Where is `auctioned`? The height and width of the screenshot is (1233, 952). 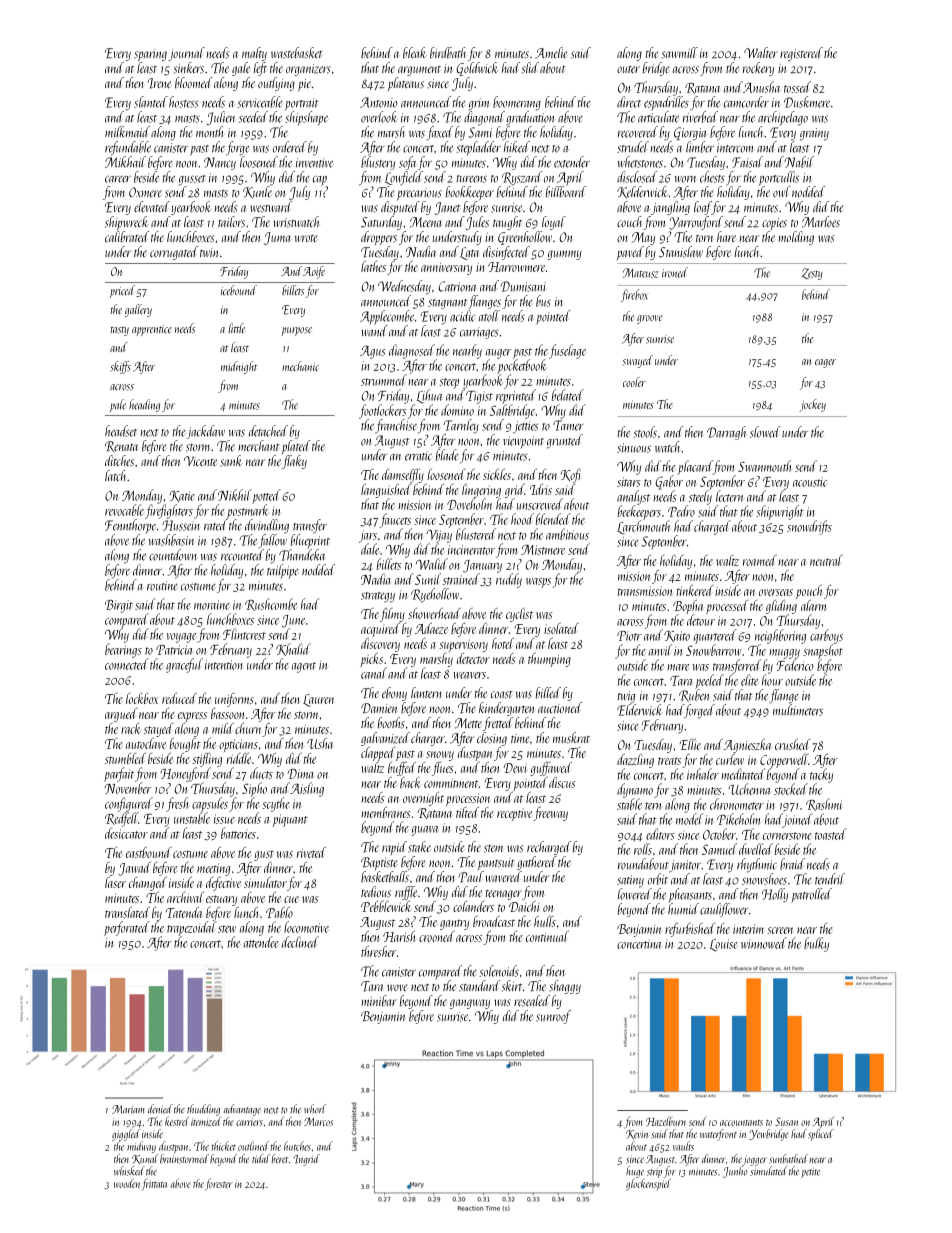 auctioned is located at coordinates (560, 707).
